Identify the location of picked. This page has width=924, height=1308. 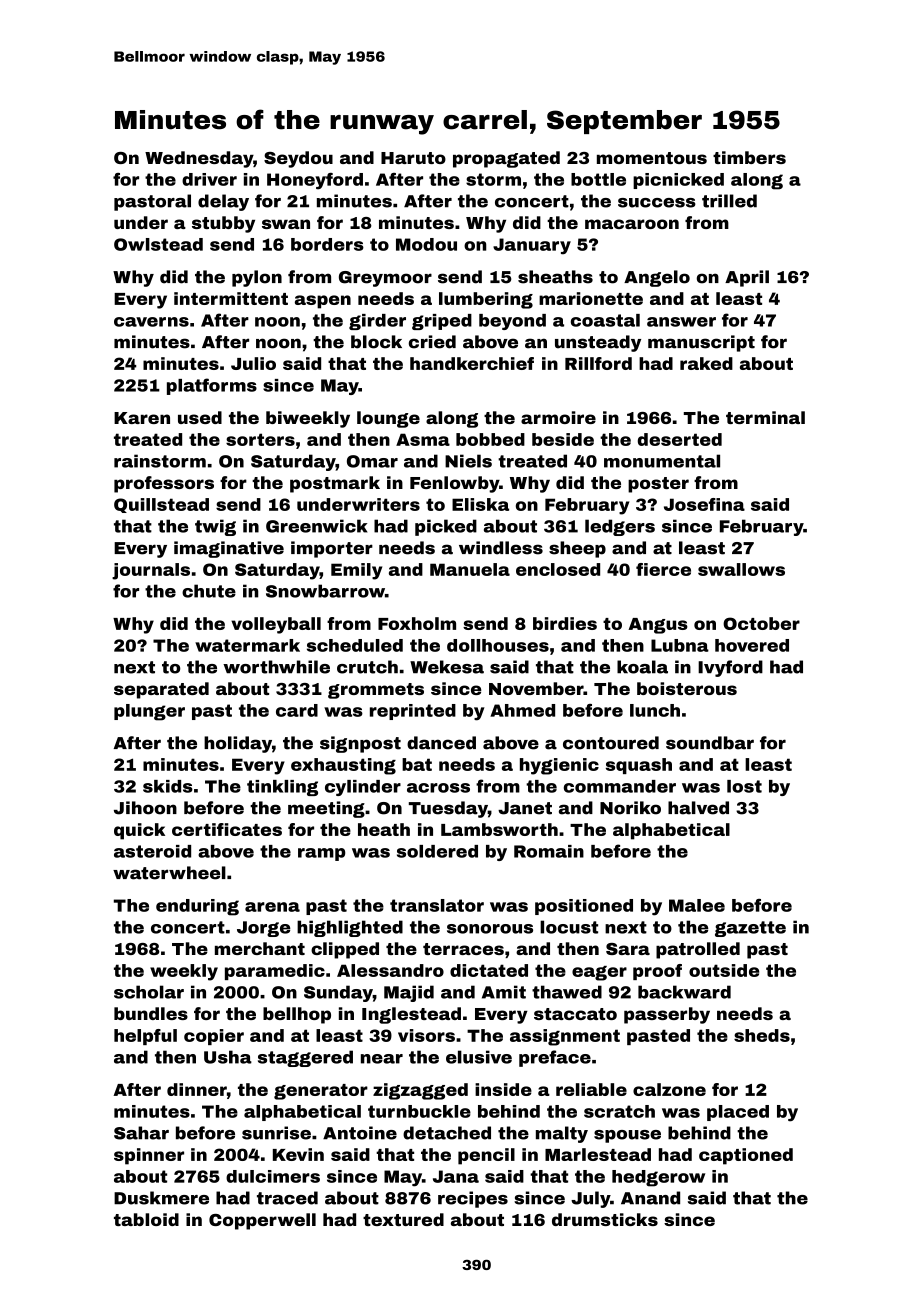
(446, 527).
